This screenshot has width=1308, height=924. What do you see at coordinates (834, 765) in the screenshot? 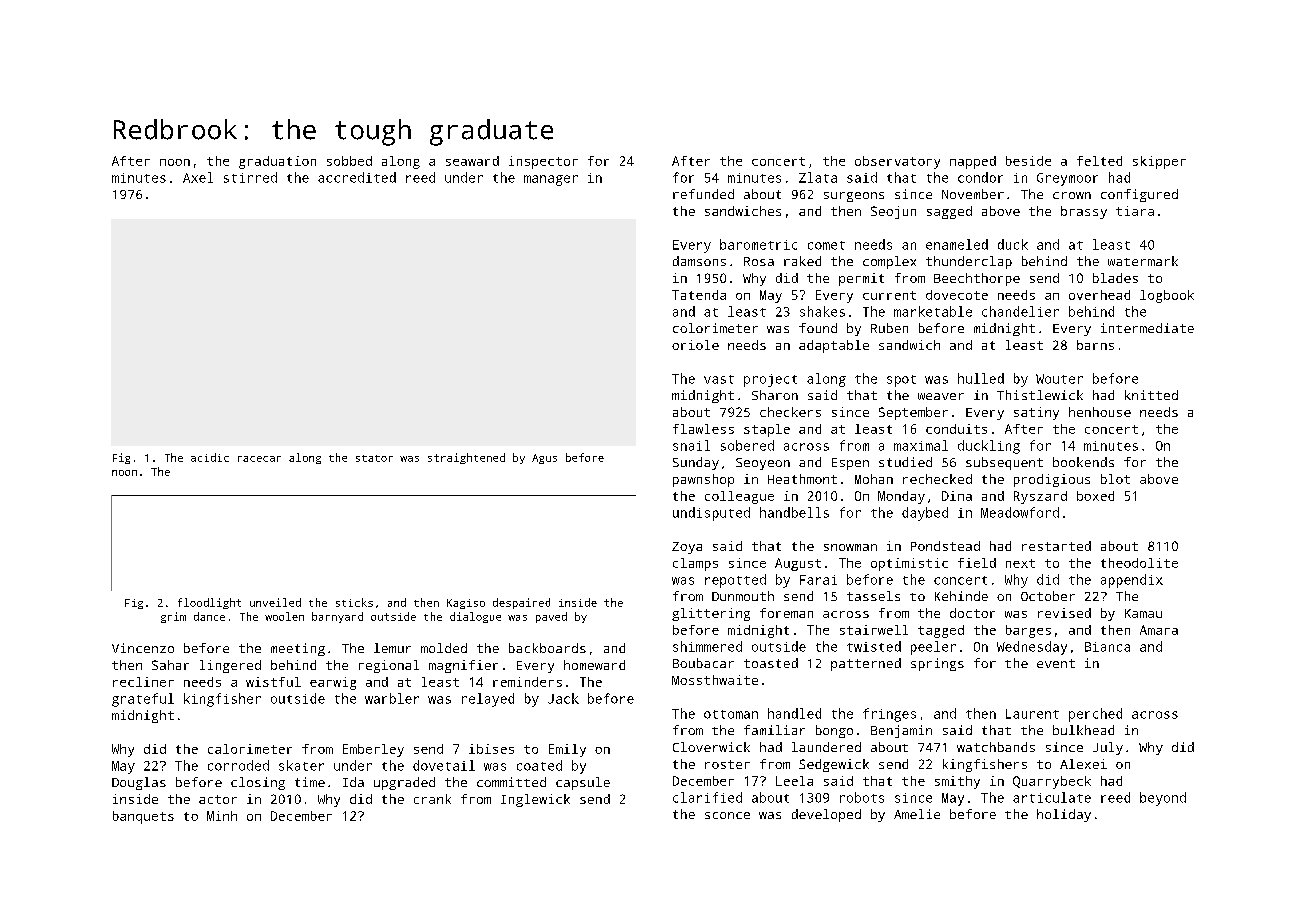
I see `Sedgewick` at bounding box center [834, 765].
